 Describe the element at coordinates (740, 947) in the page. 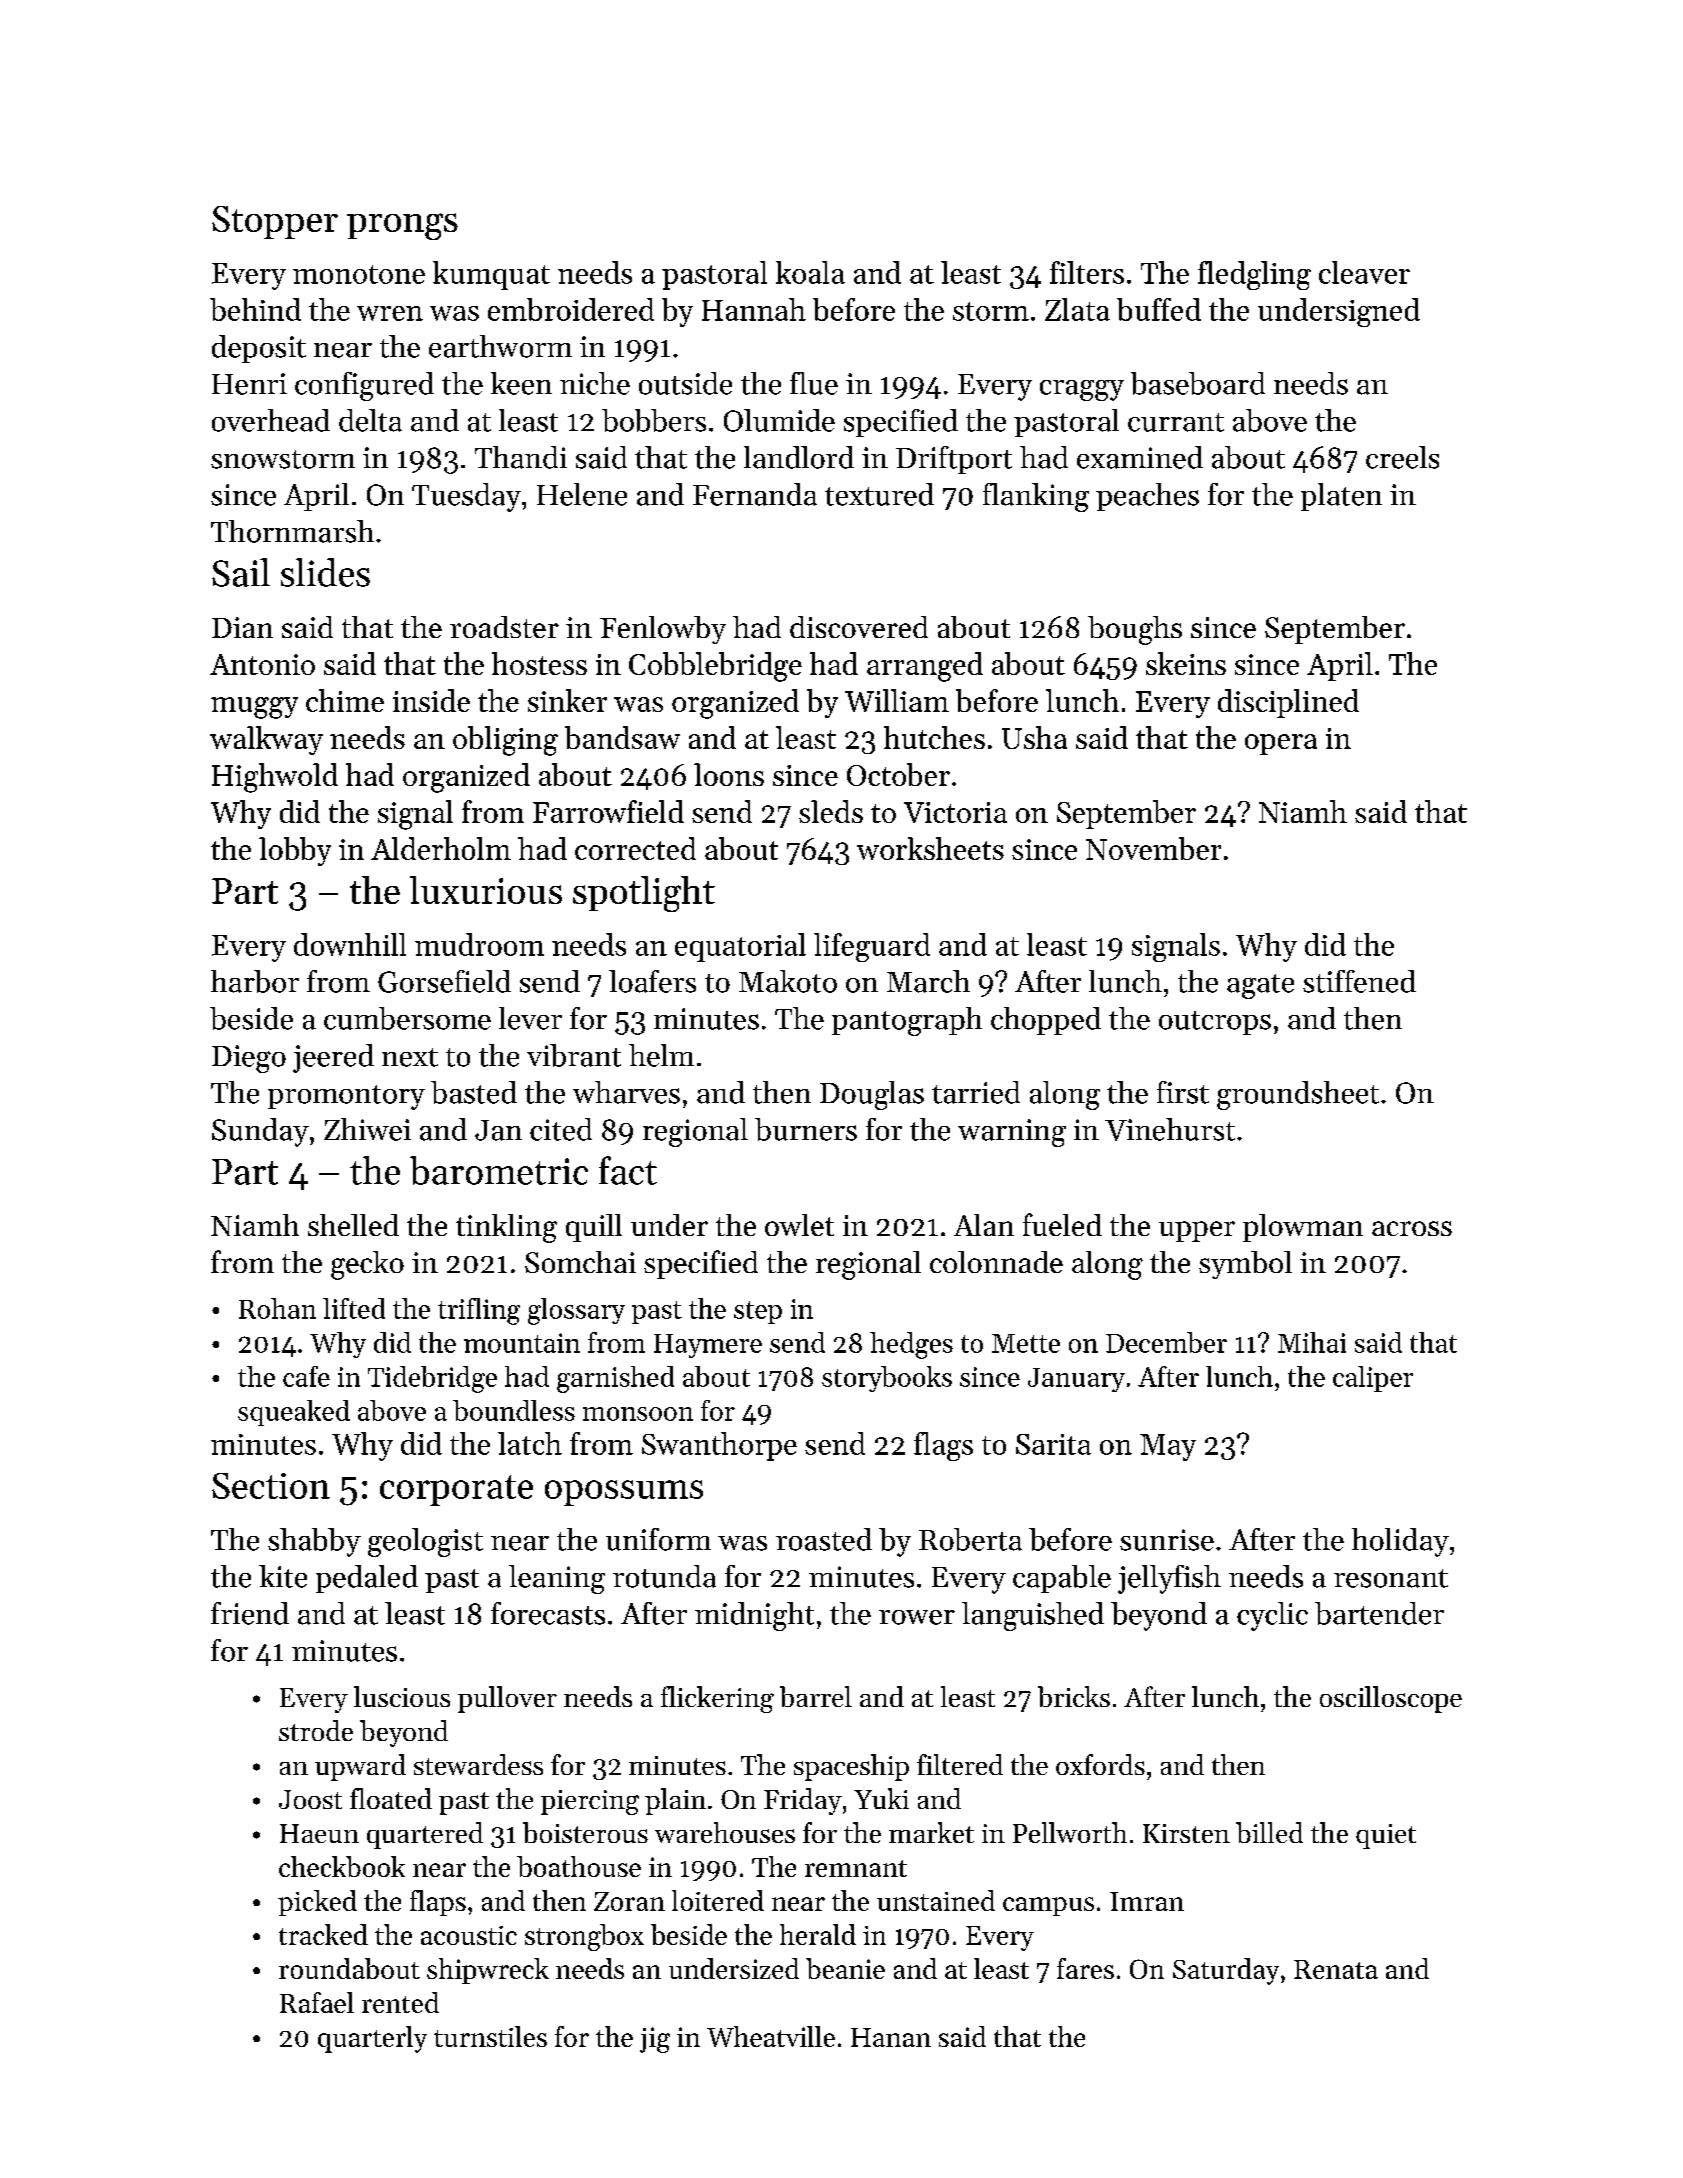

I see `equatorial` at that location.
